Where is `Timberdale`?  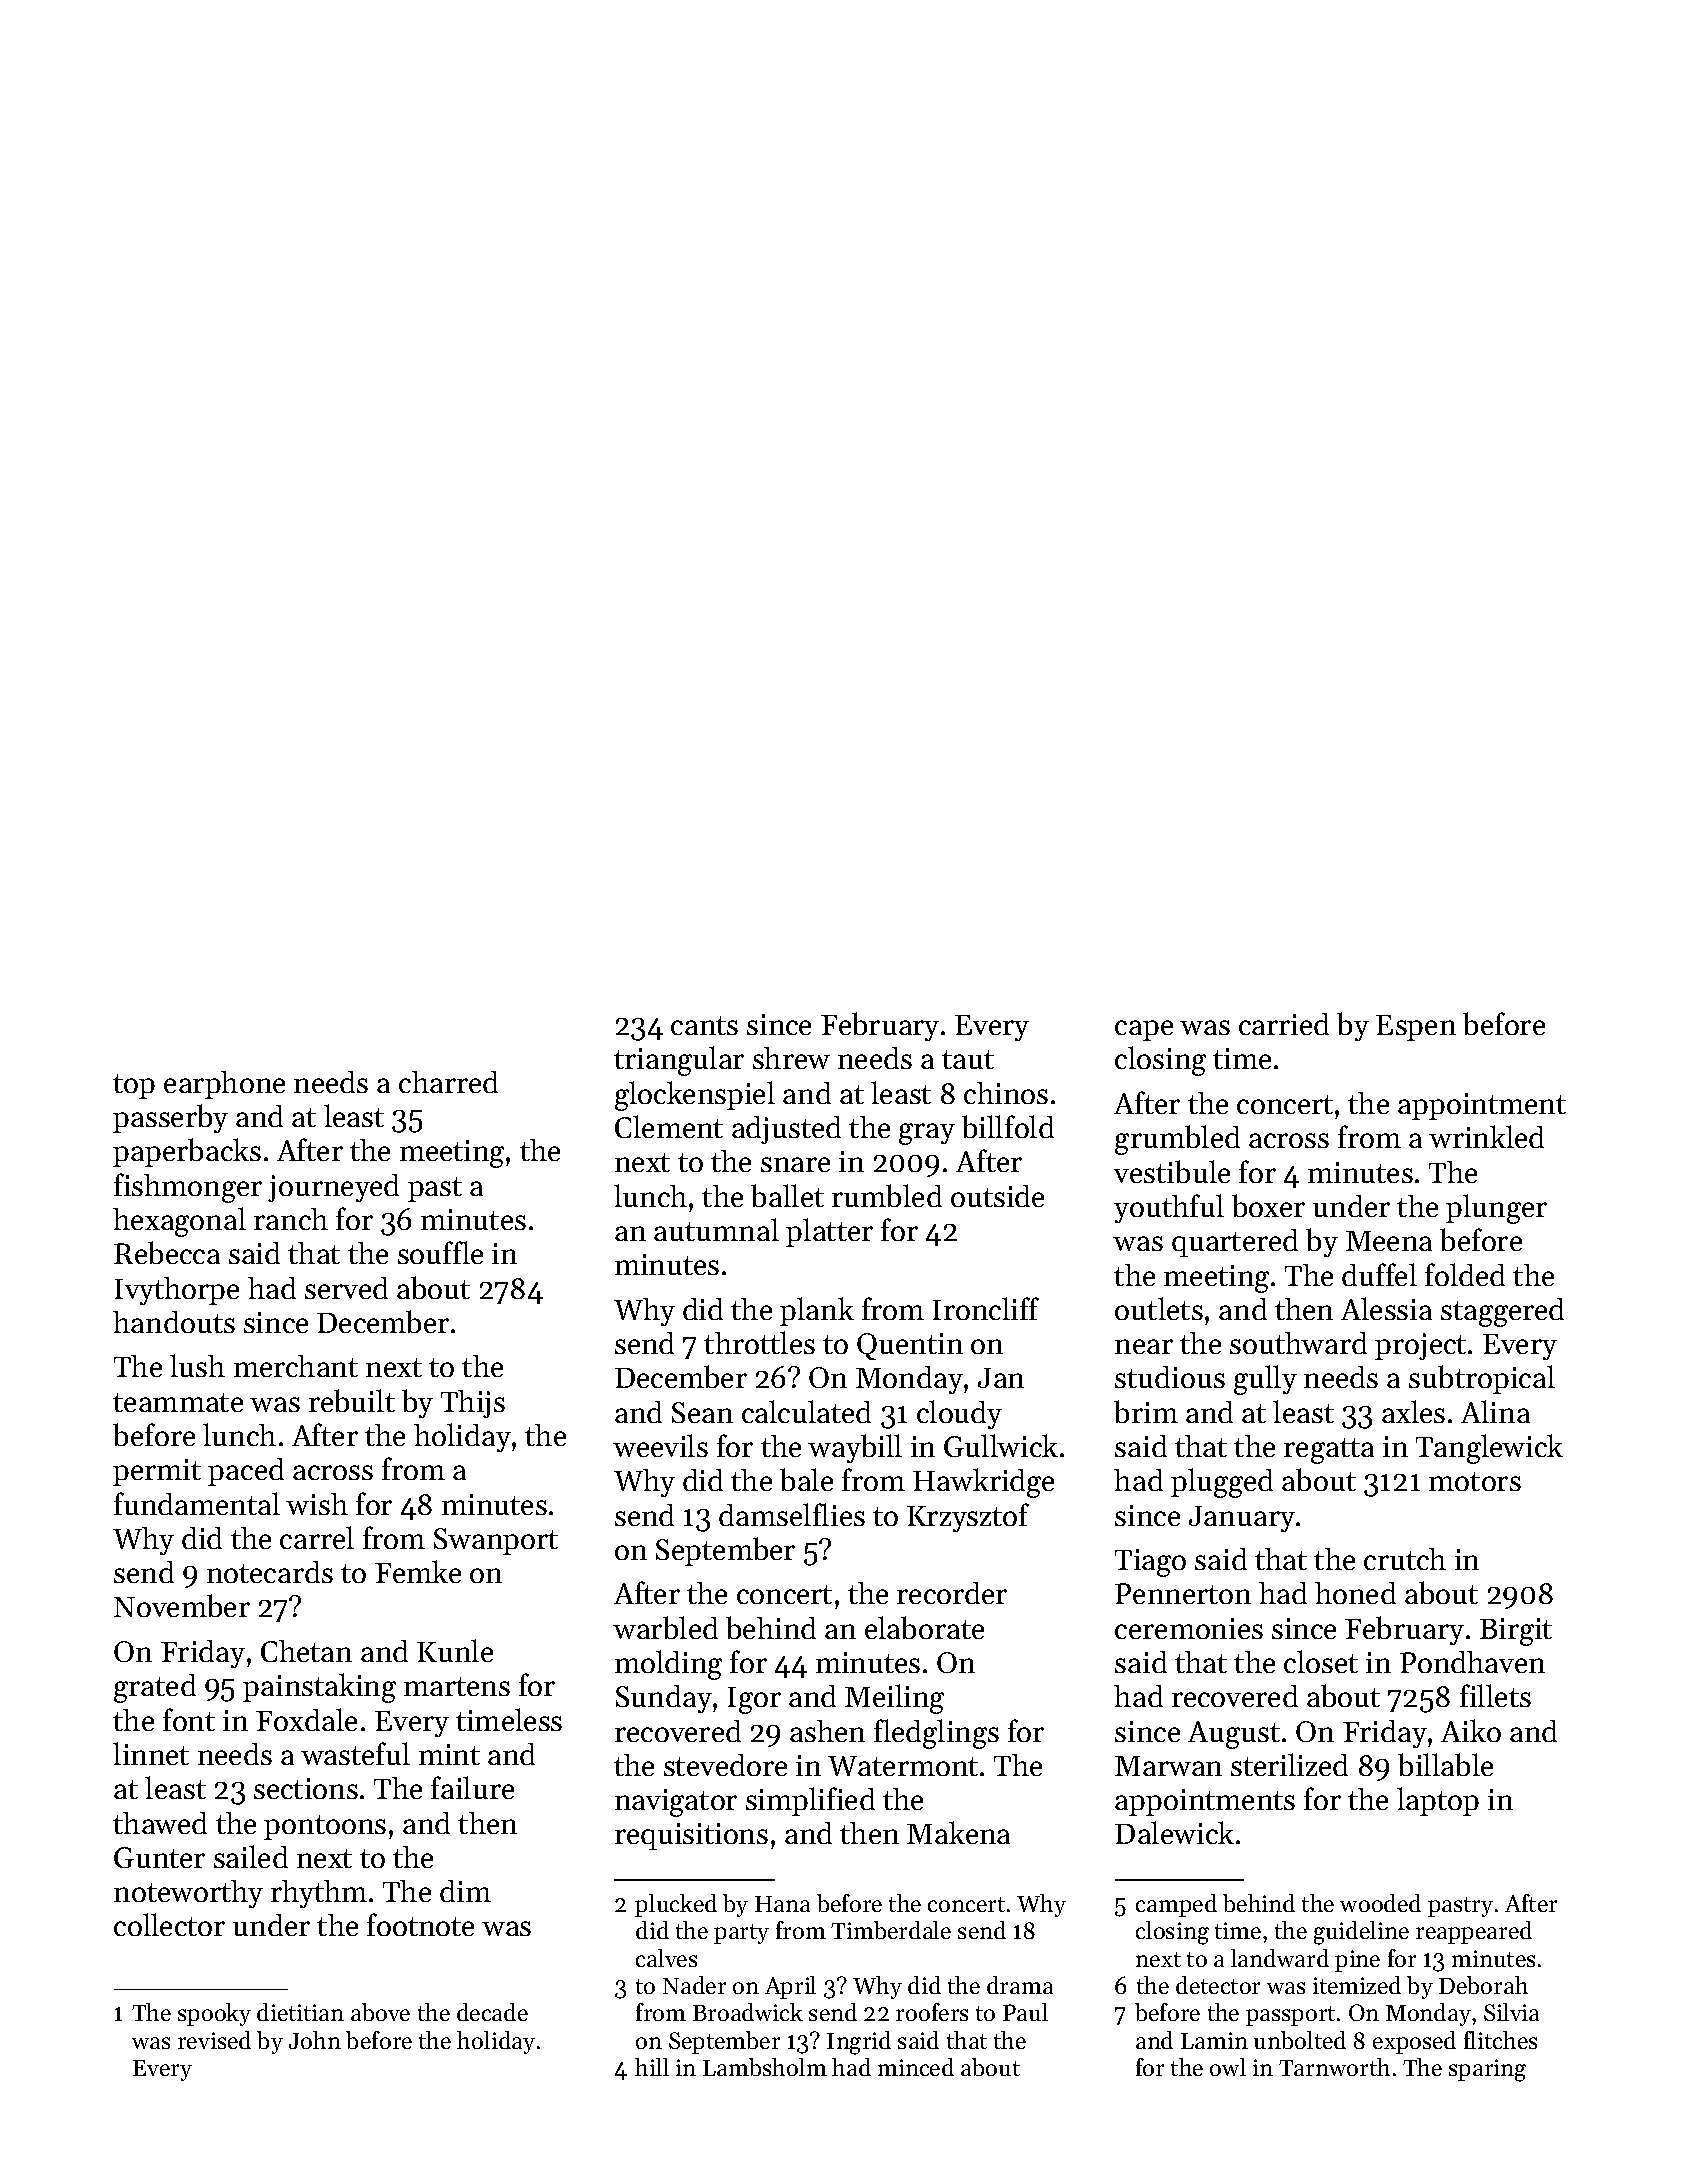 Timberdale is located at coordinates (891, 1930).
